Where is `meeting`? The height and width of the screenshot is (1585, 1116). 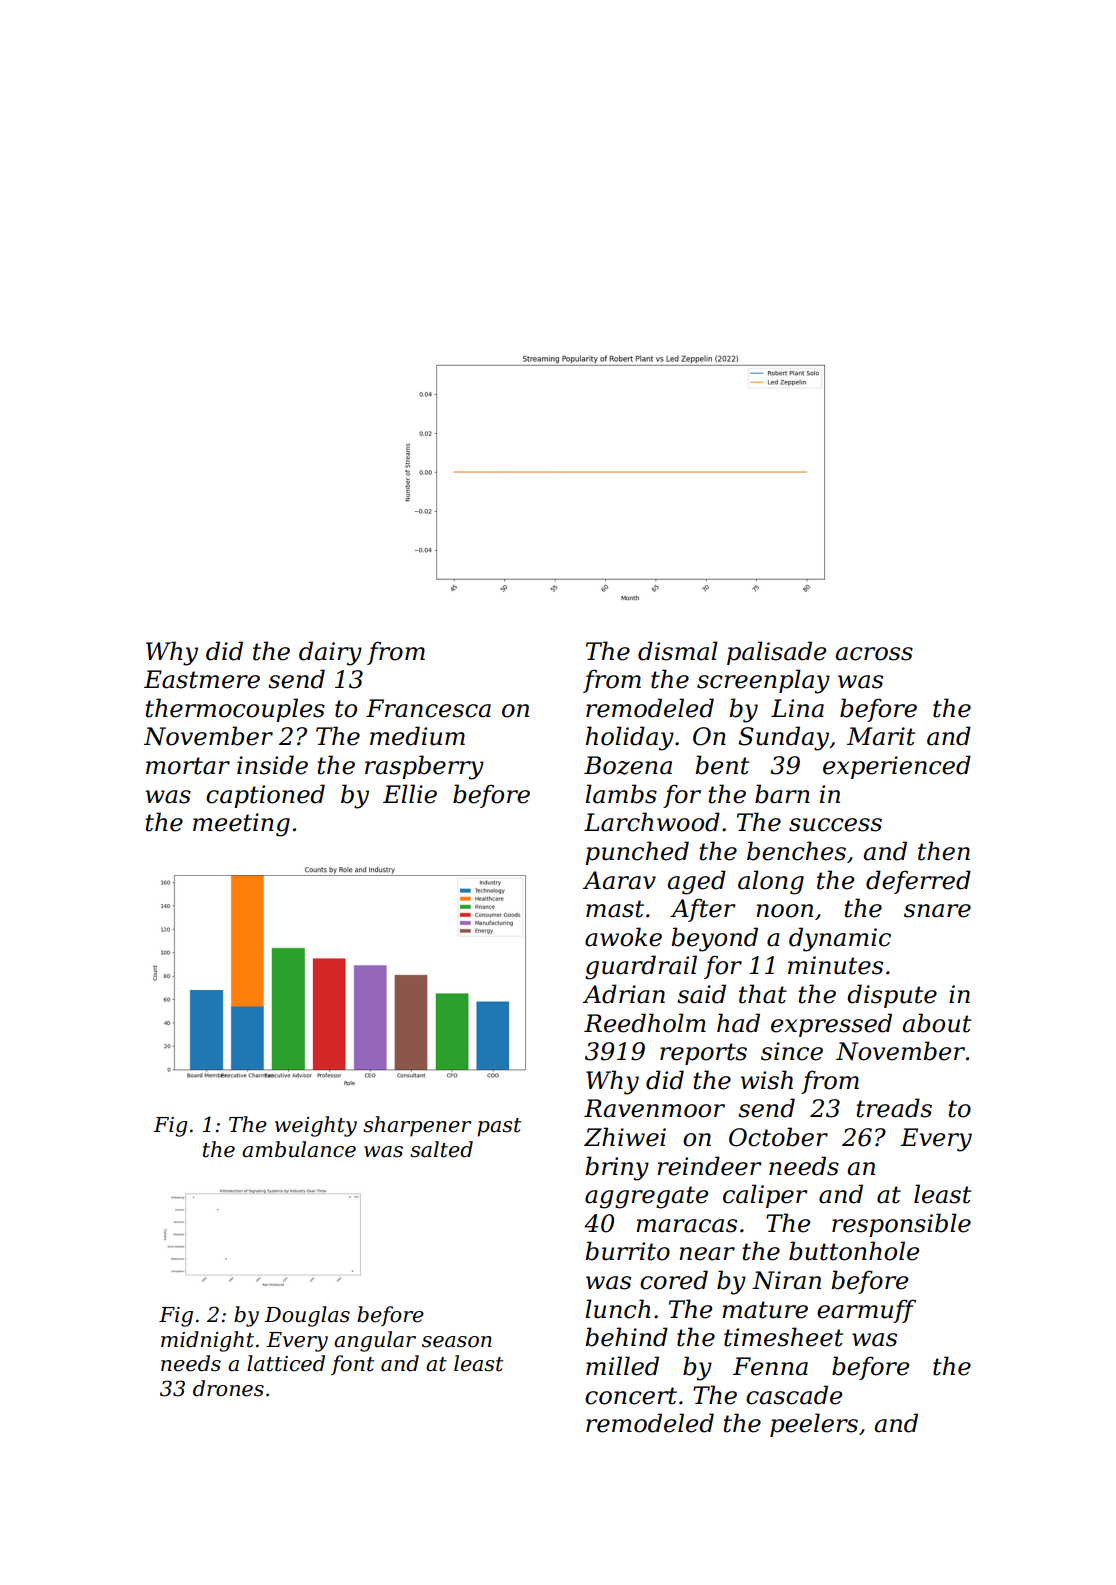 meeting is located at coordinates (241, 825).
